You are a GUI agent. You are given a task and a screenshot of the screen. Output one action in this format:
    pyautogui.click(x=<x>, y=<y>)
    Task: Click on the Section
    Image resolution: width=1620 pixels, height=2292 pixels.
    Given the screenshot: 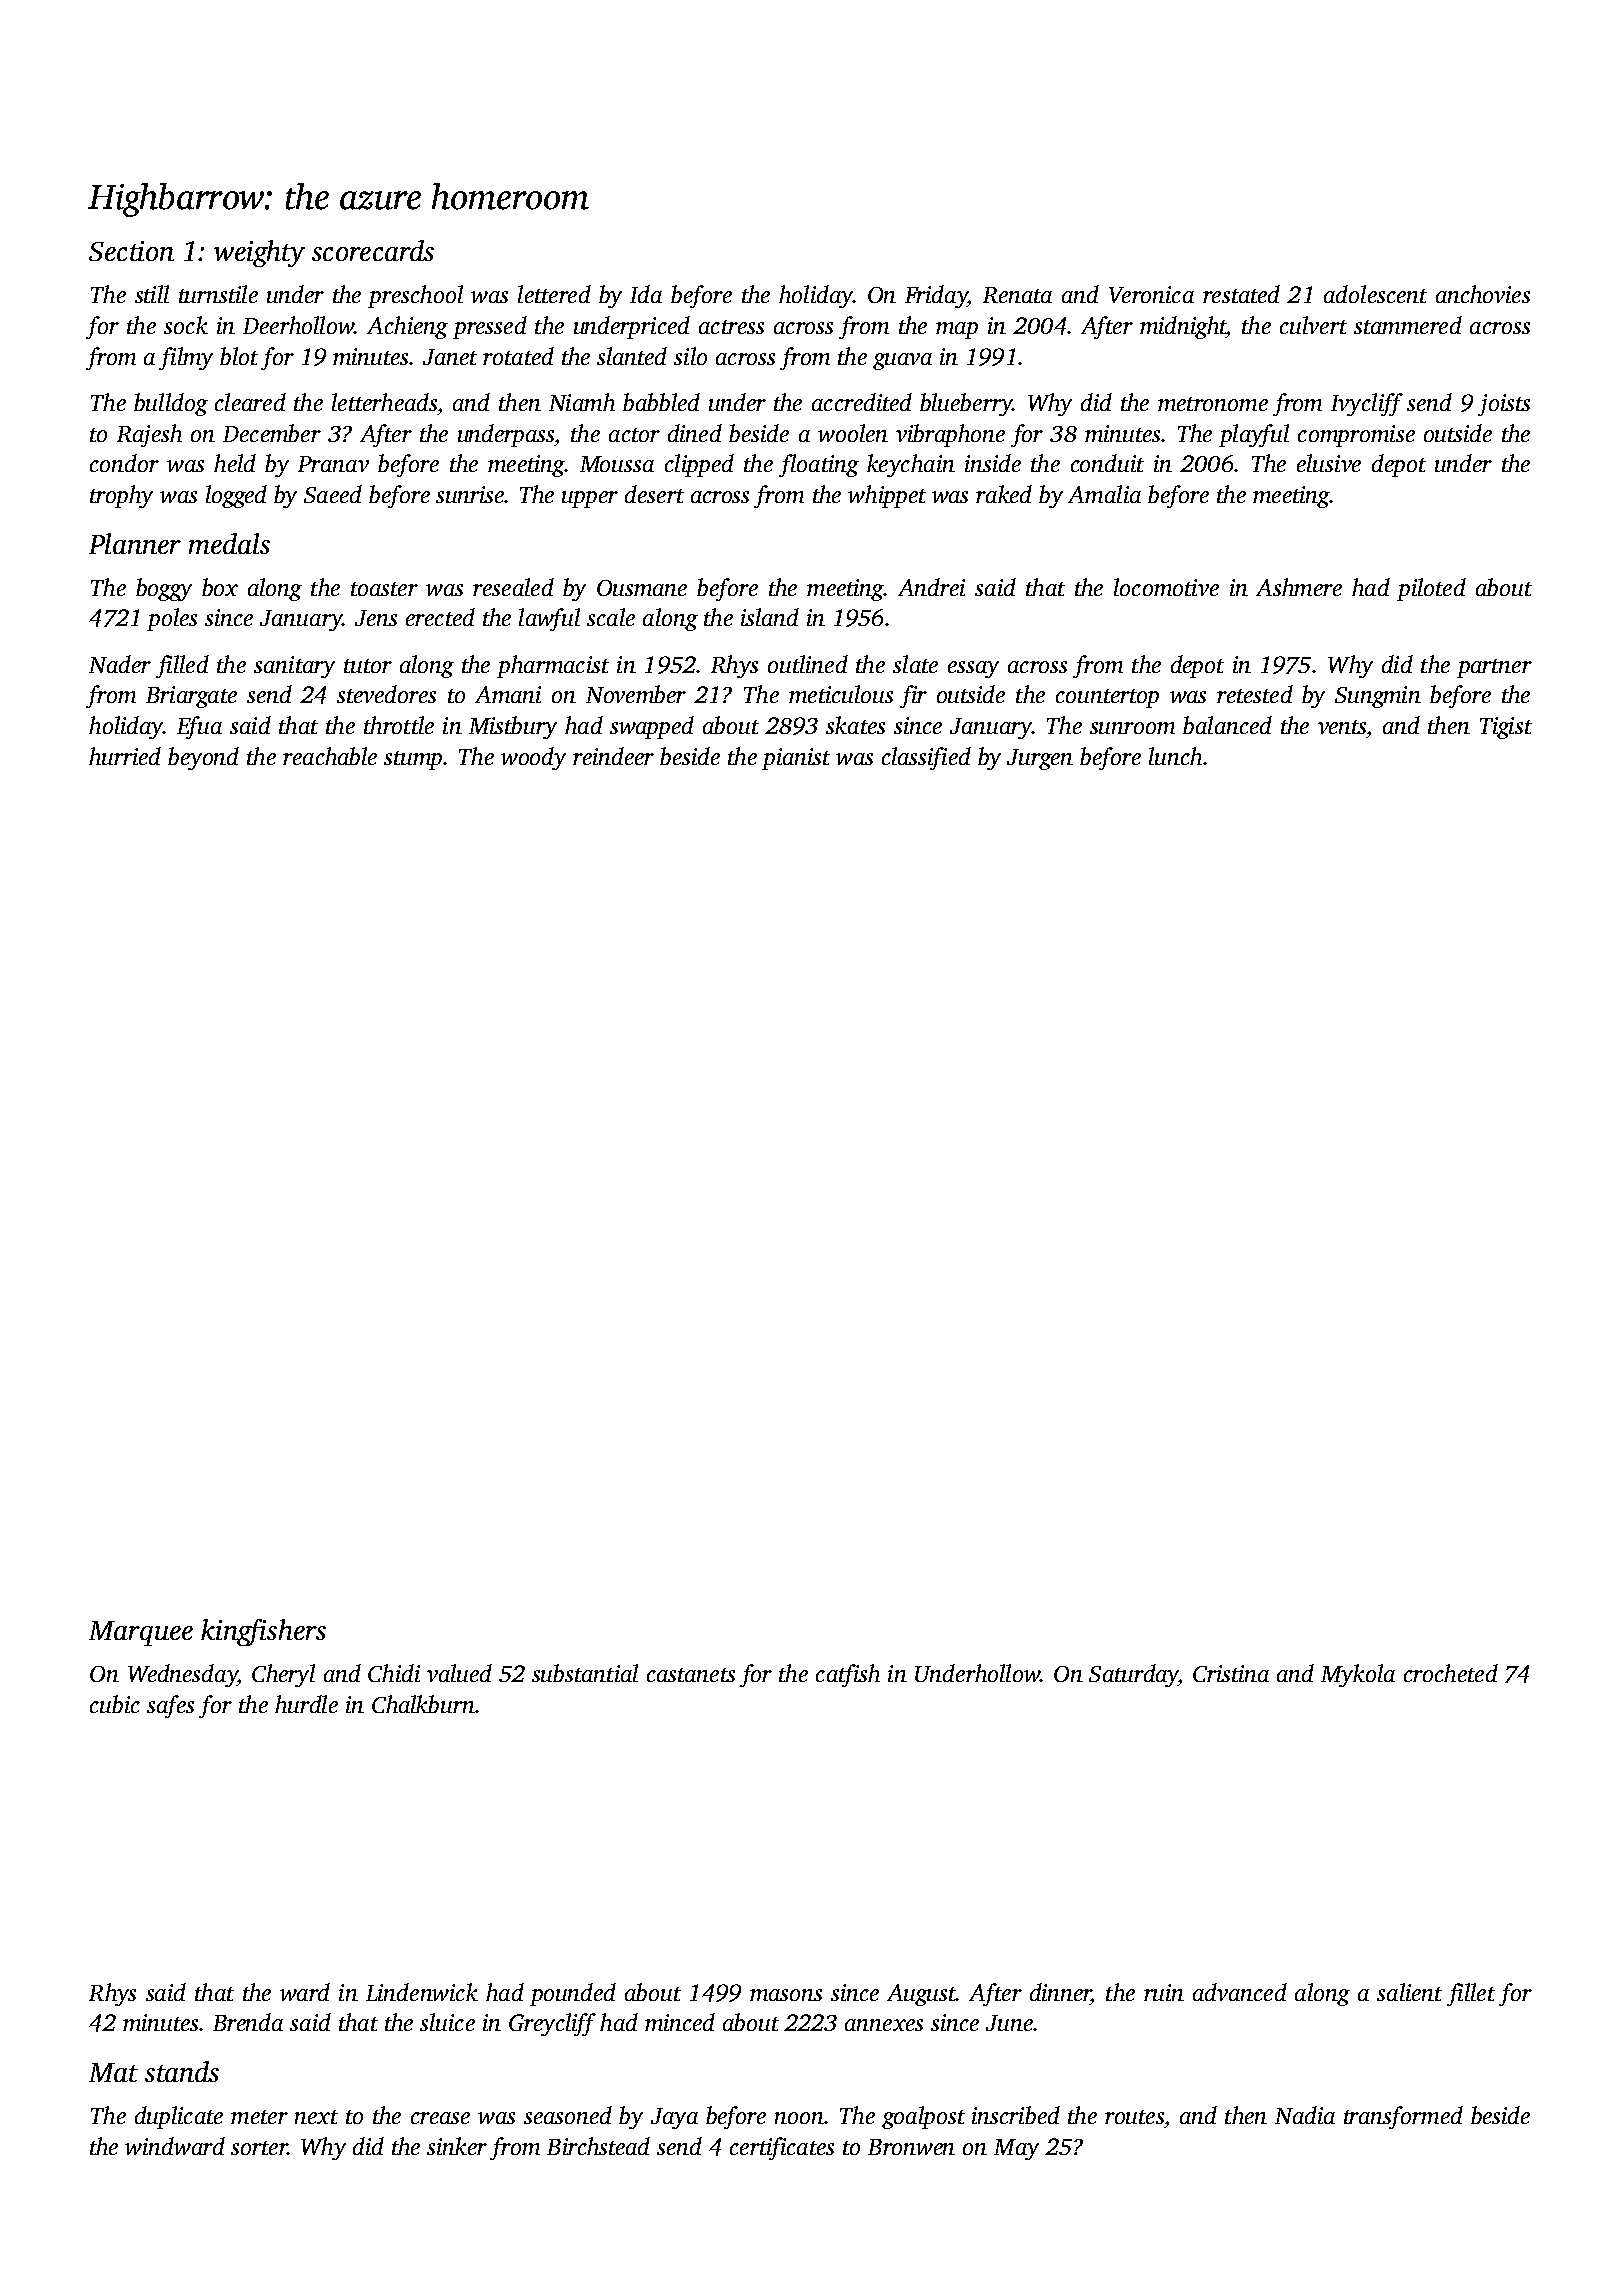 What is the action you would take?
    pyautogui.click(x=131, y=251)
